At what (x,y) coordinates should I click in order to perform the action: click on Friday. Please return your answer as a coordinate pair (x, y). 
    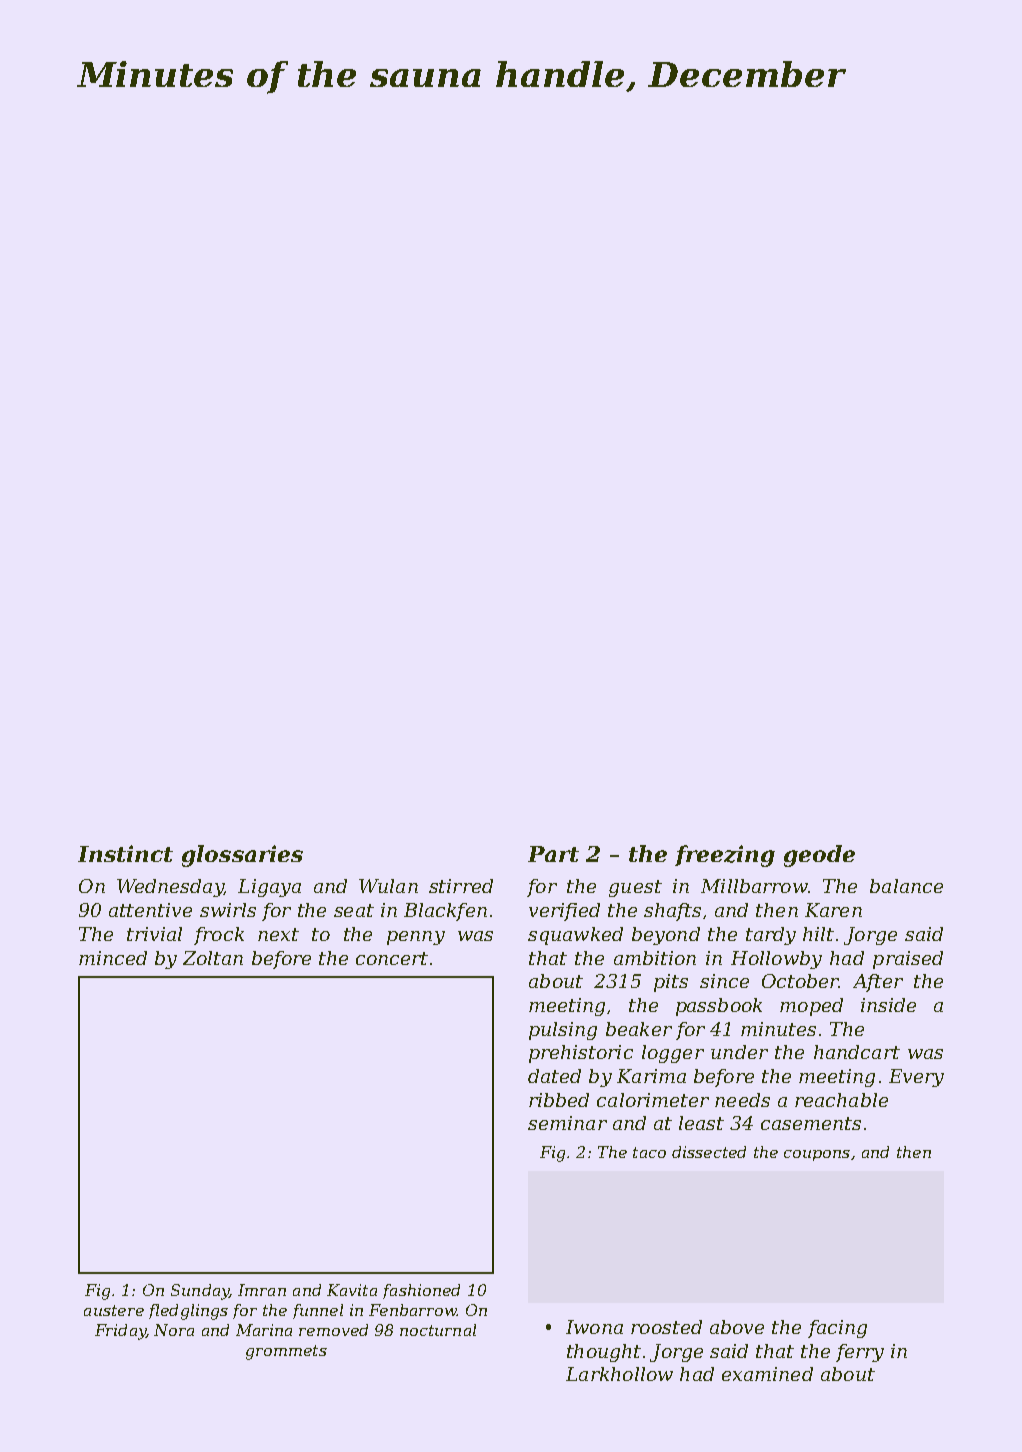
    Looking at the image, I should click on (120, 1332).
